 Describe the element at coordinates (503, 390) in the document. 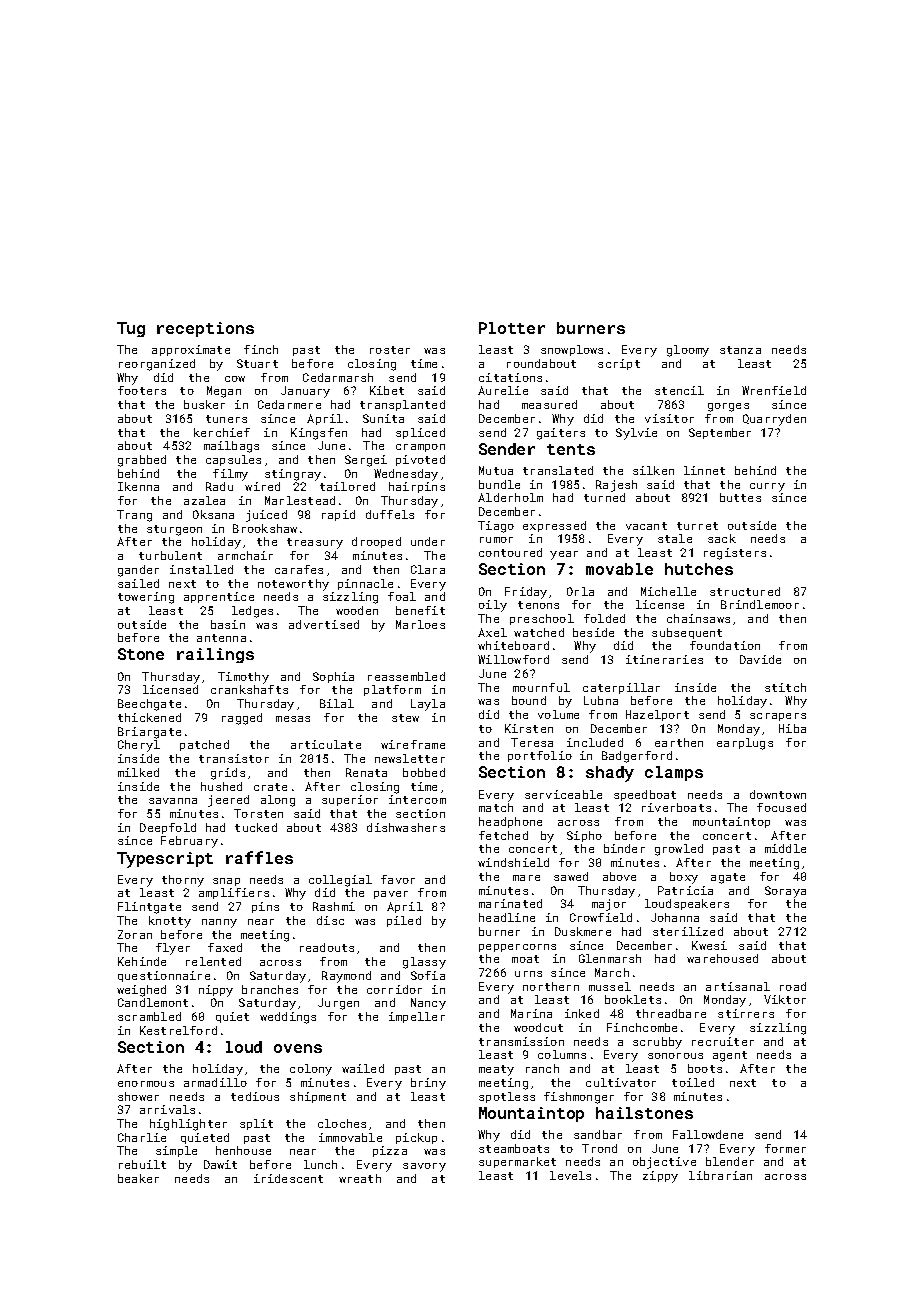

I see `Aurelie` at that location.
